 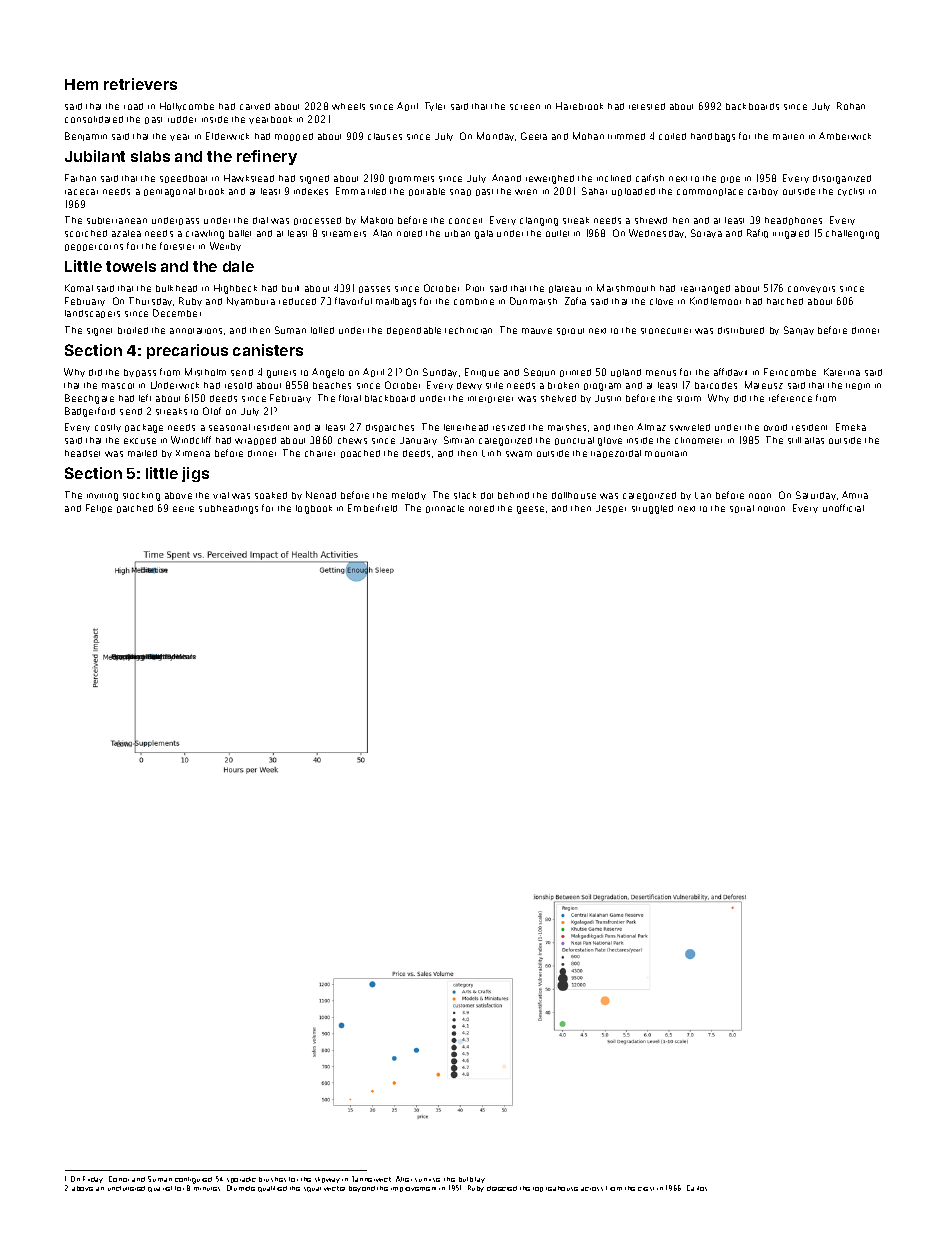 I want to click on grommets, so click(x=411, y=180).
